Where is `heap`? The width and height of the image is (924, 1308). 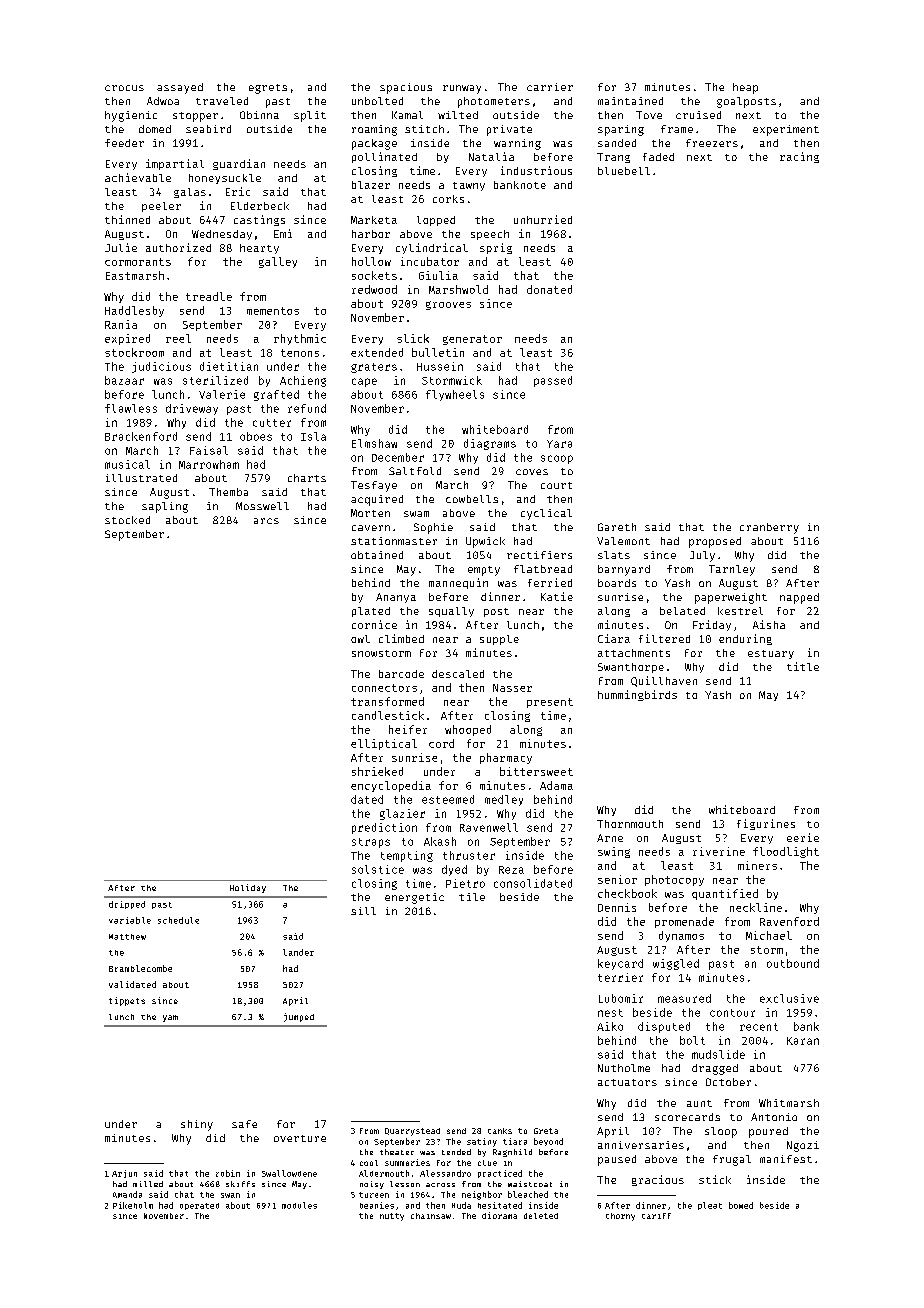 heap is located at coordinates (745, 88).
